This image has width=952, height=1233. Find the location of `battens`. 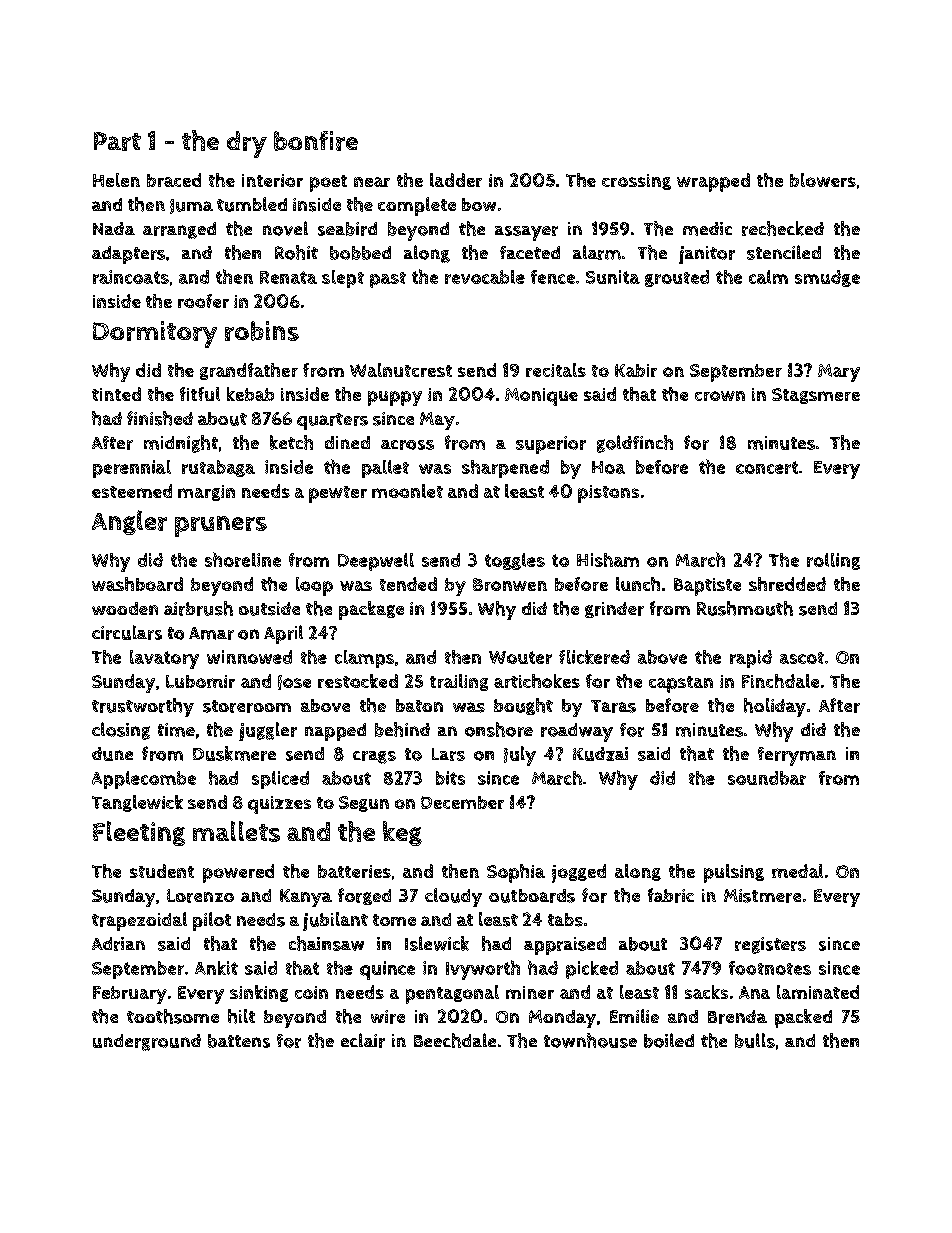

battens is located at coordinates (239, 1041).
